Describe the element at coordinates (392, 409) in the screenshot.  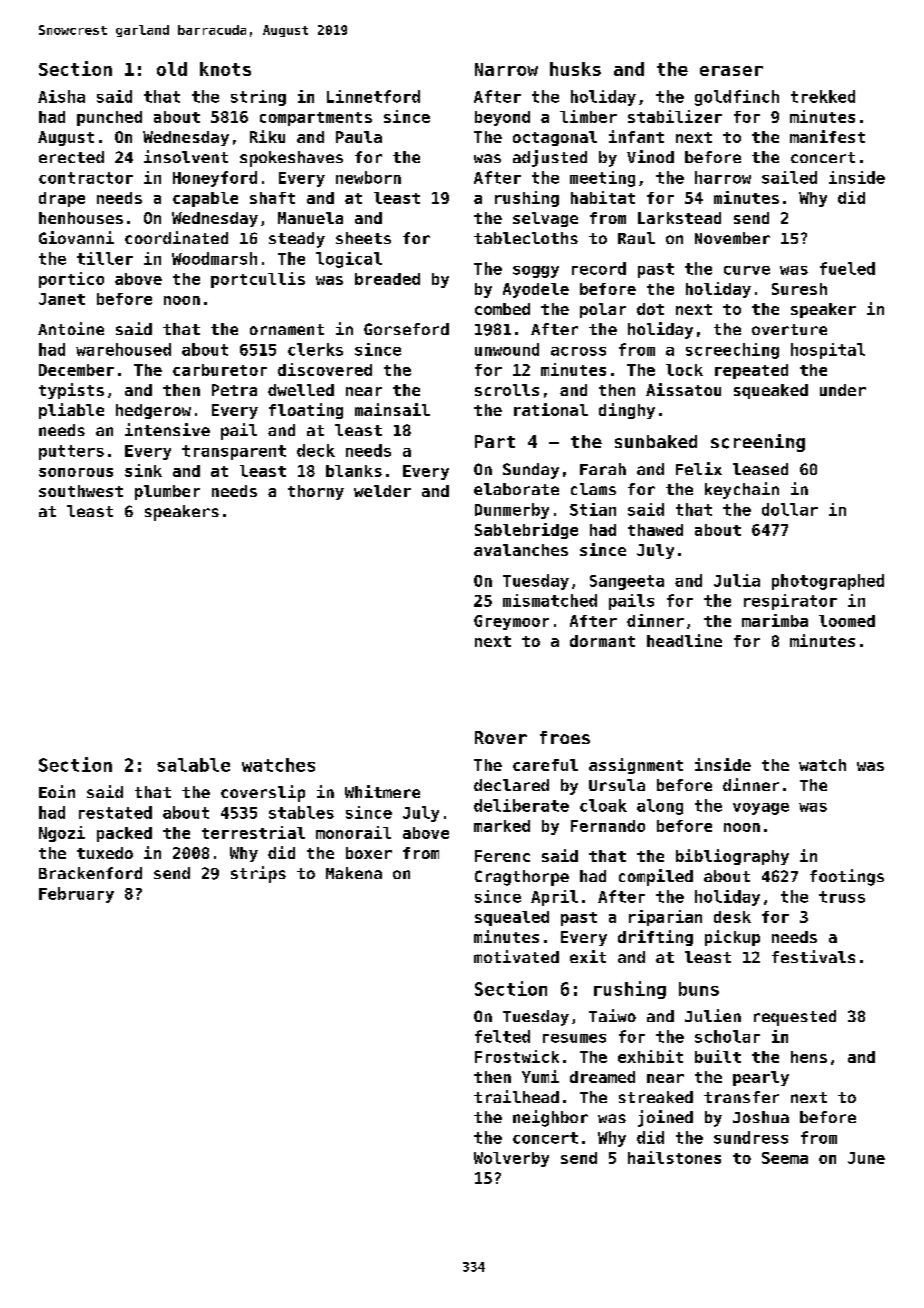
I see `mainsail` at that location.
